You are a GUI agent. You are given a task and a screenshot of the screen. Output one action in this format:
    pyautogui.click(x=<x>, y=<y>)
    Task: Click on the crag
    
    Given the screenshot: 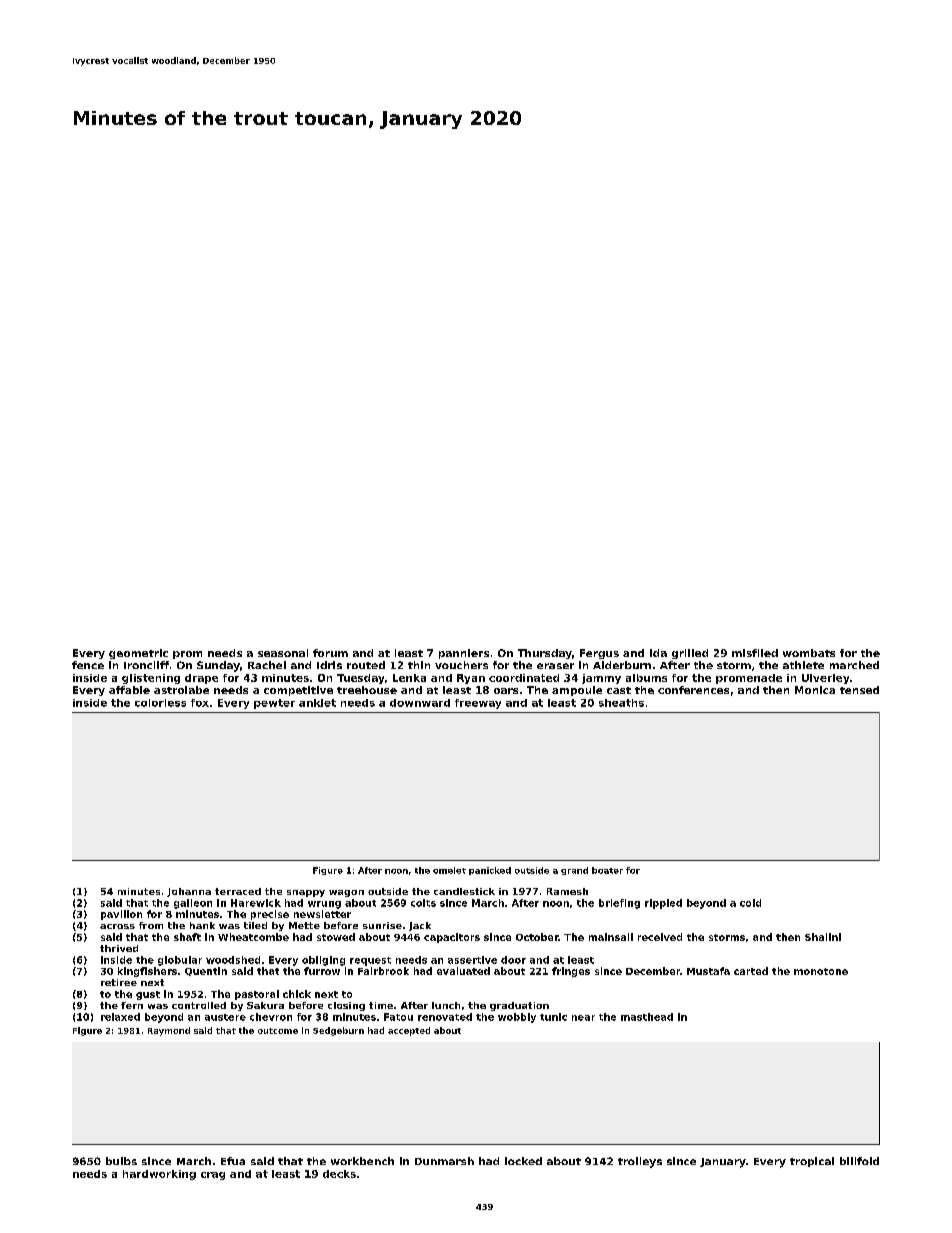 What is the action you would take?
    pyautogui.click(x=213, y=1176)
